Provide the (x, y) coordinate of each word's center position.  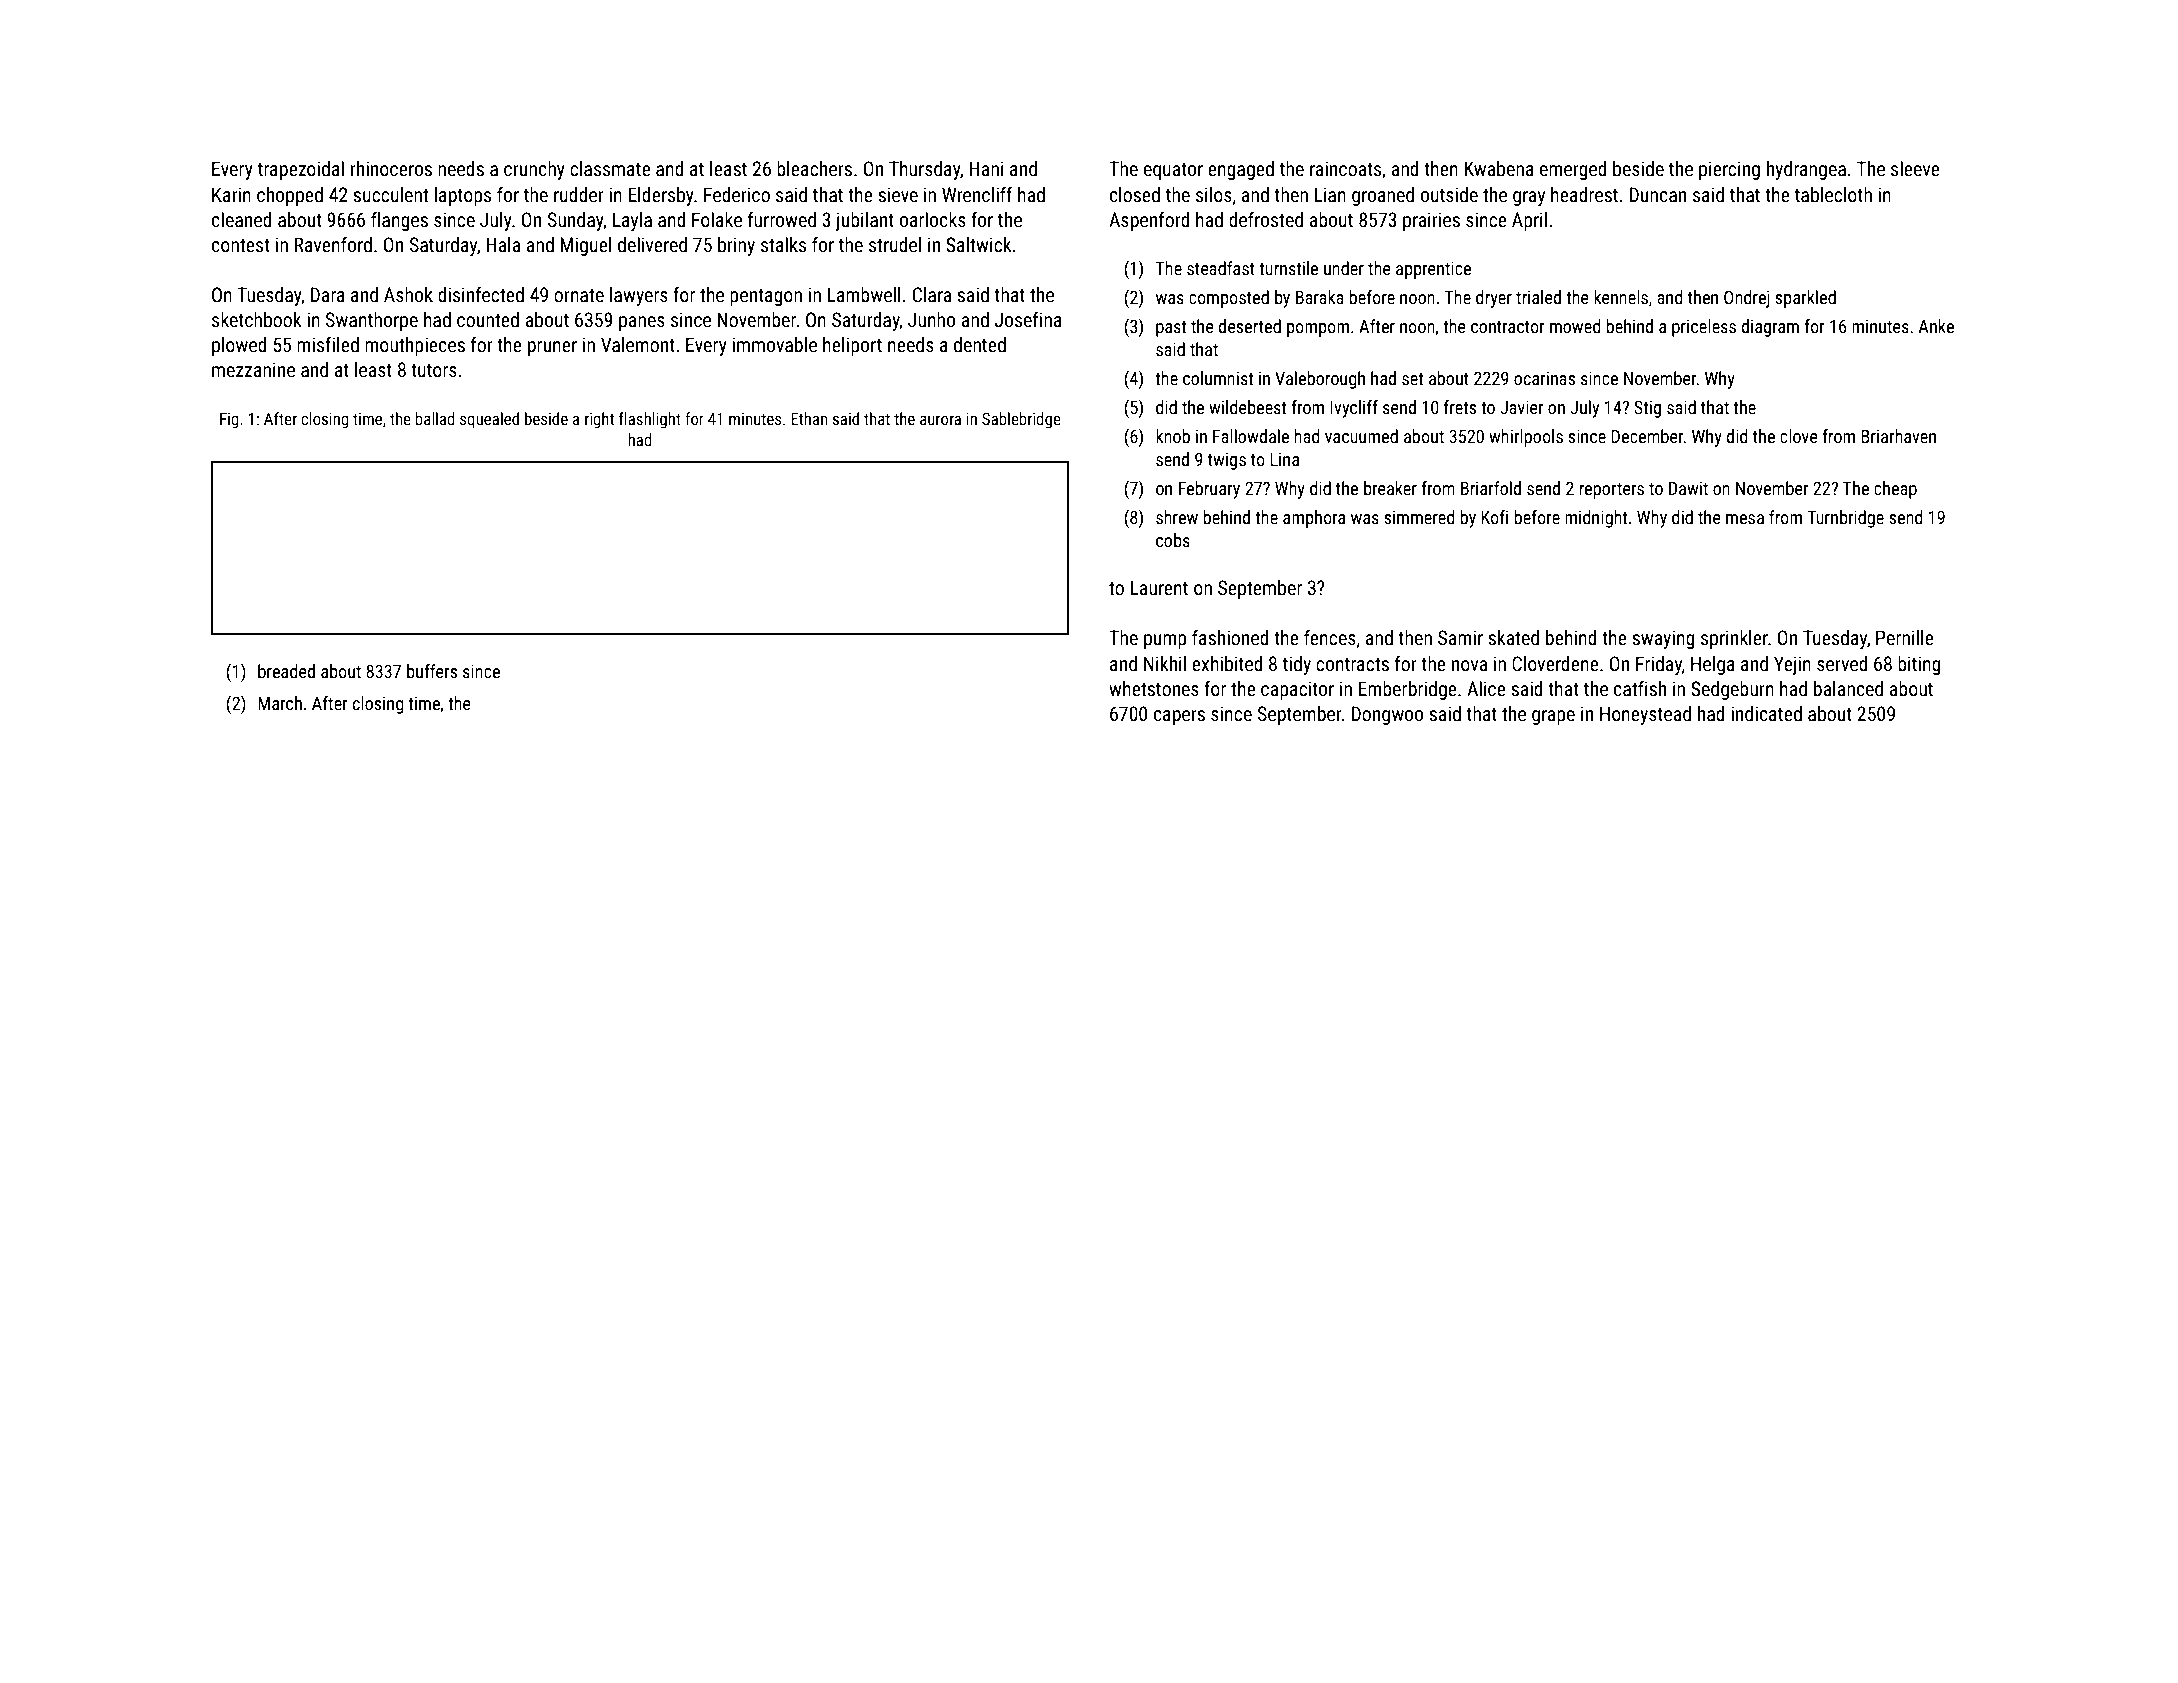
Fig (229, 421)
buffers (432, 671)
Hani (987, 168)
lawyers (639, 296)
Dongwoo (1387, 715)
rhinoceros (391, 168)
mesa (1745, 519)
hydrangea (1806, 170)
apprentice (1433, 270)
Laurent (1159, 587)
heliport (852, 346)
